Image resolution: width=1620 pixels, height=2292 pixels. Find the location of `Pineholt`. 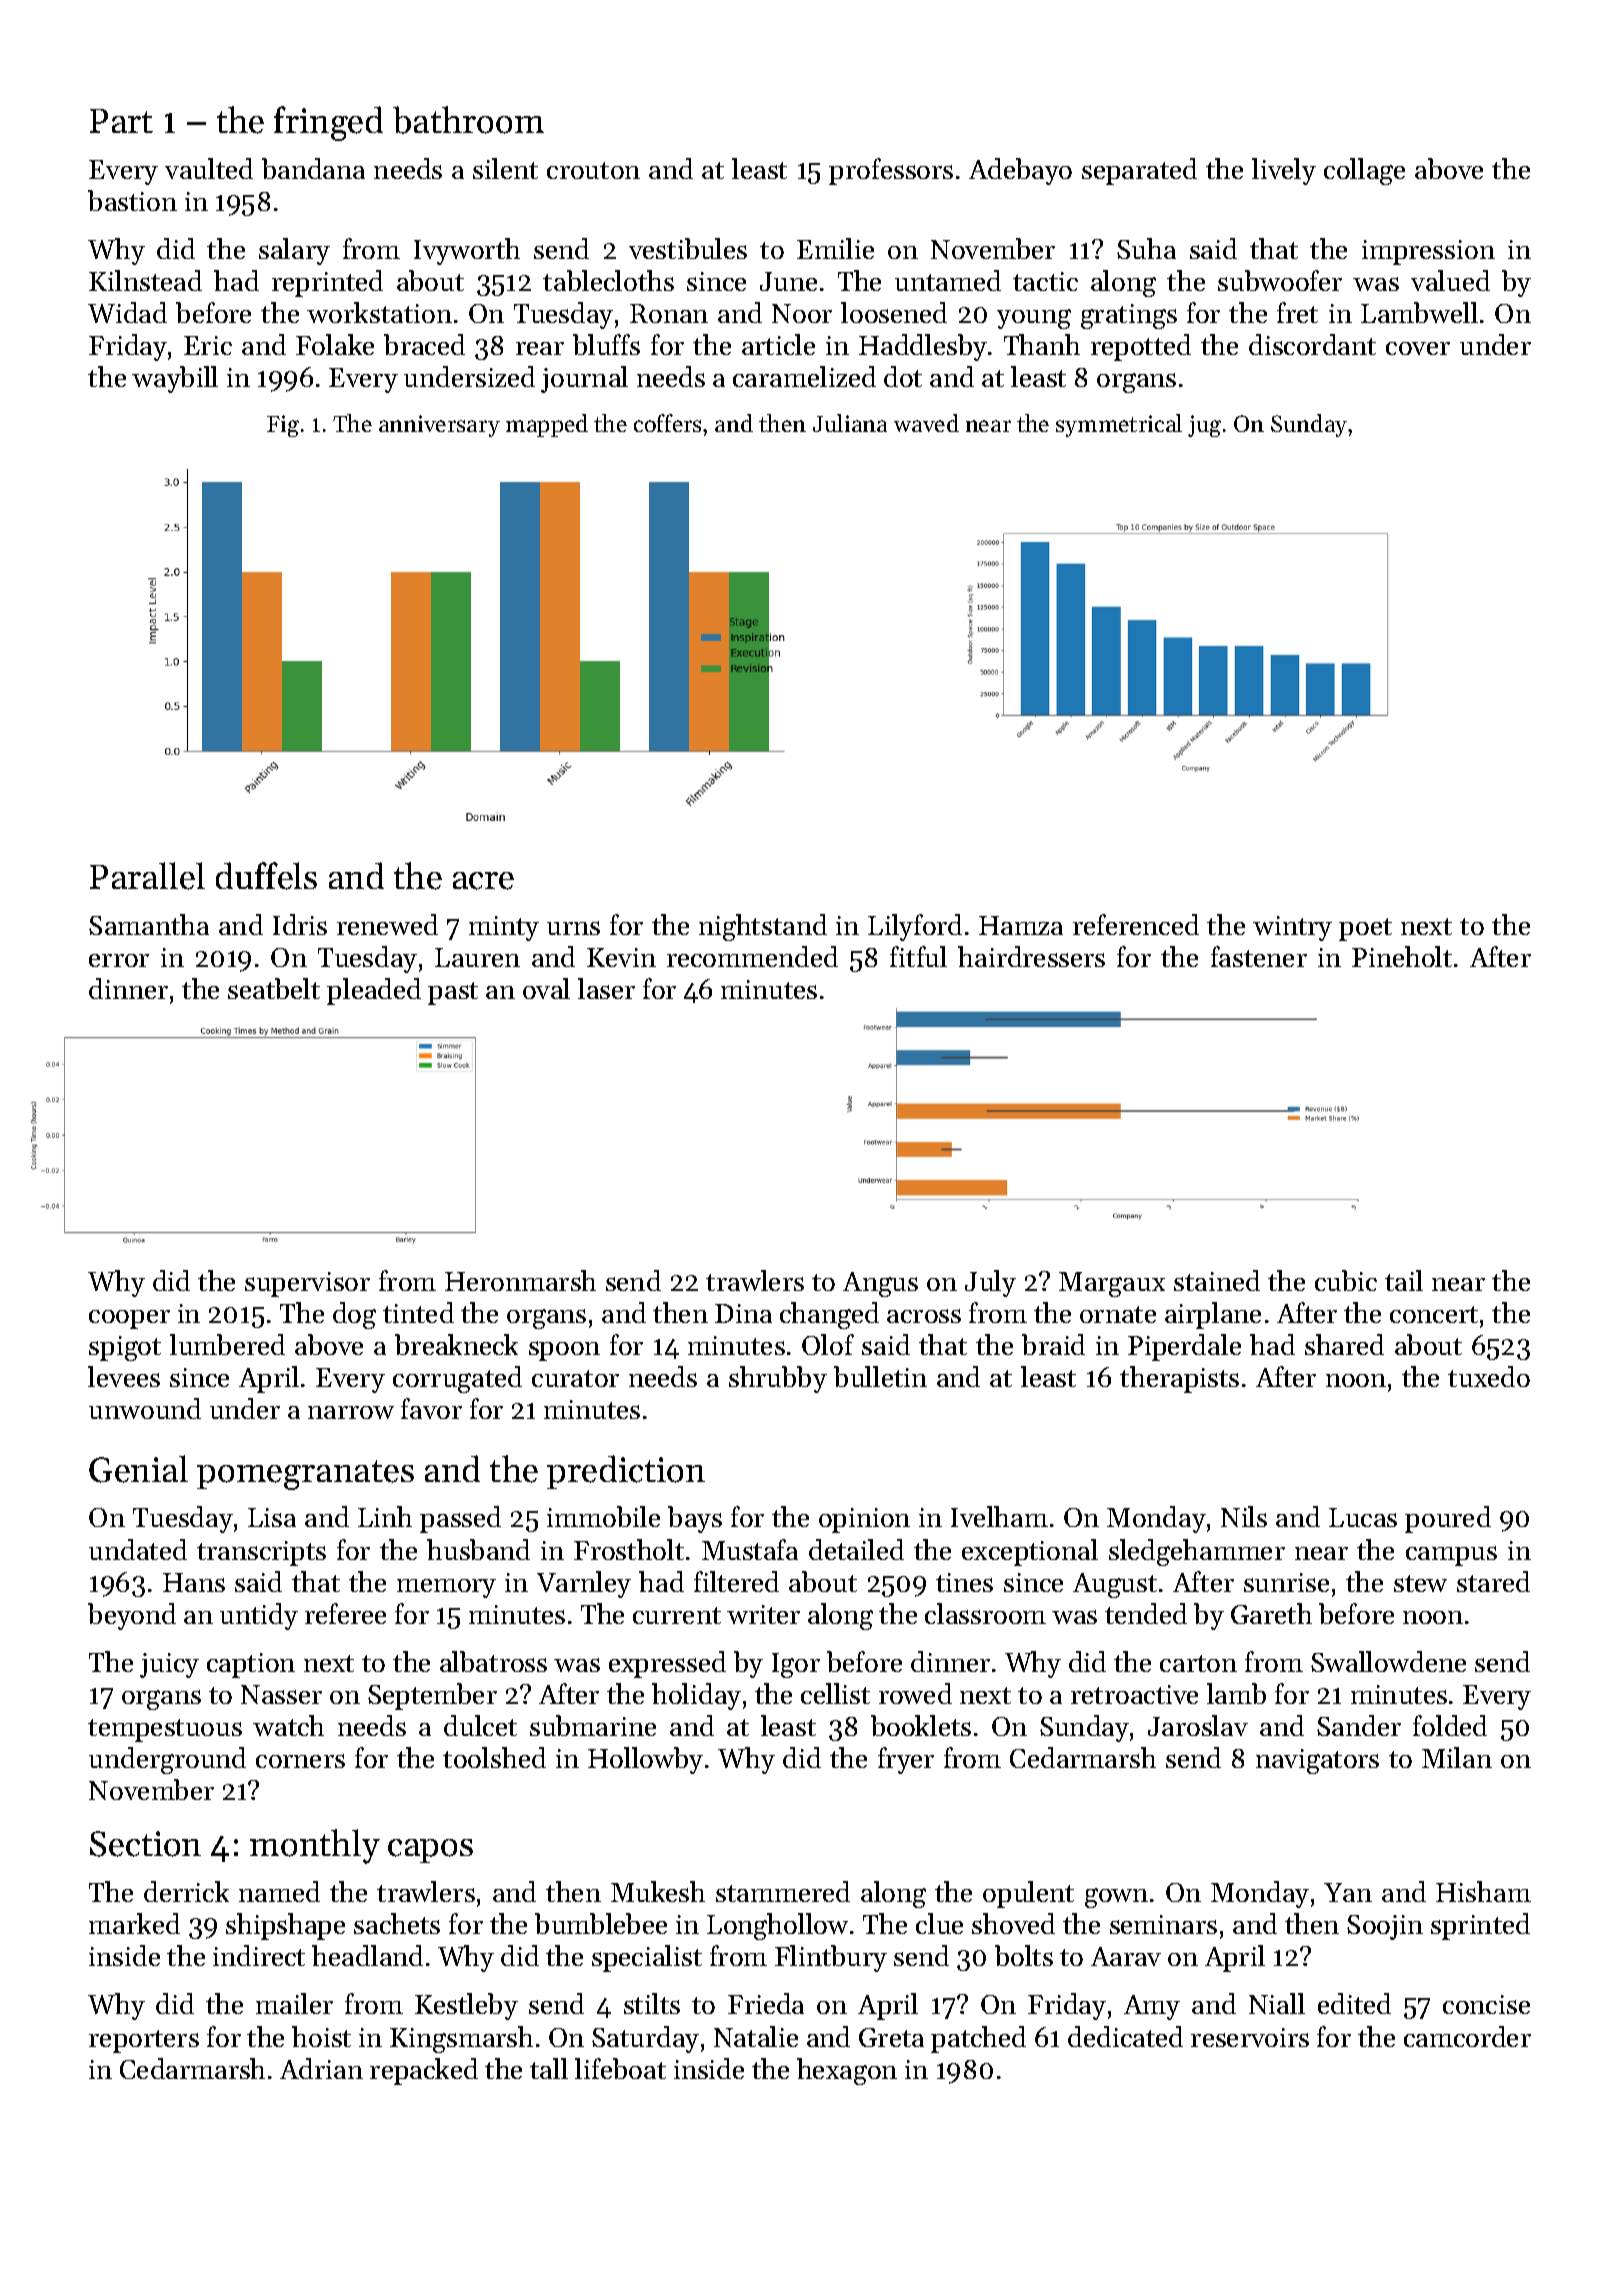

Pineholt is located at coordinates (1402, 956).
